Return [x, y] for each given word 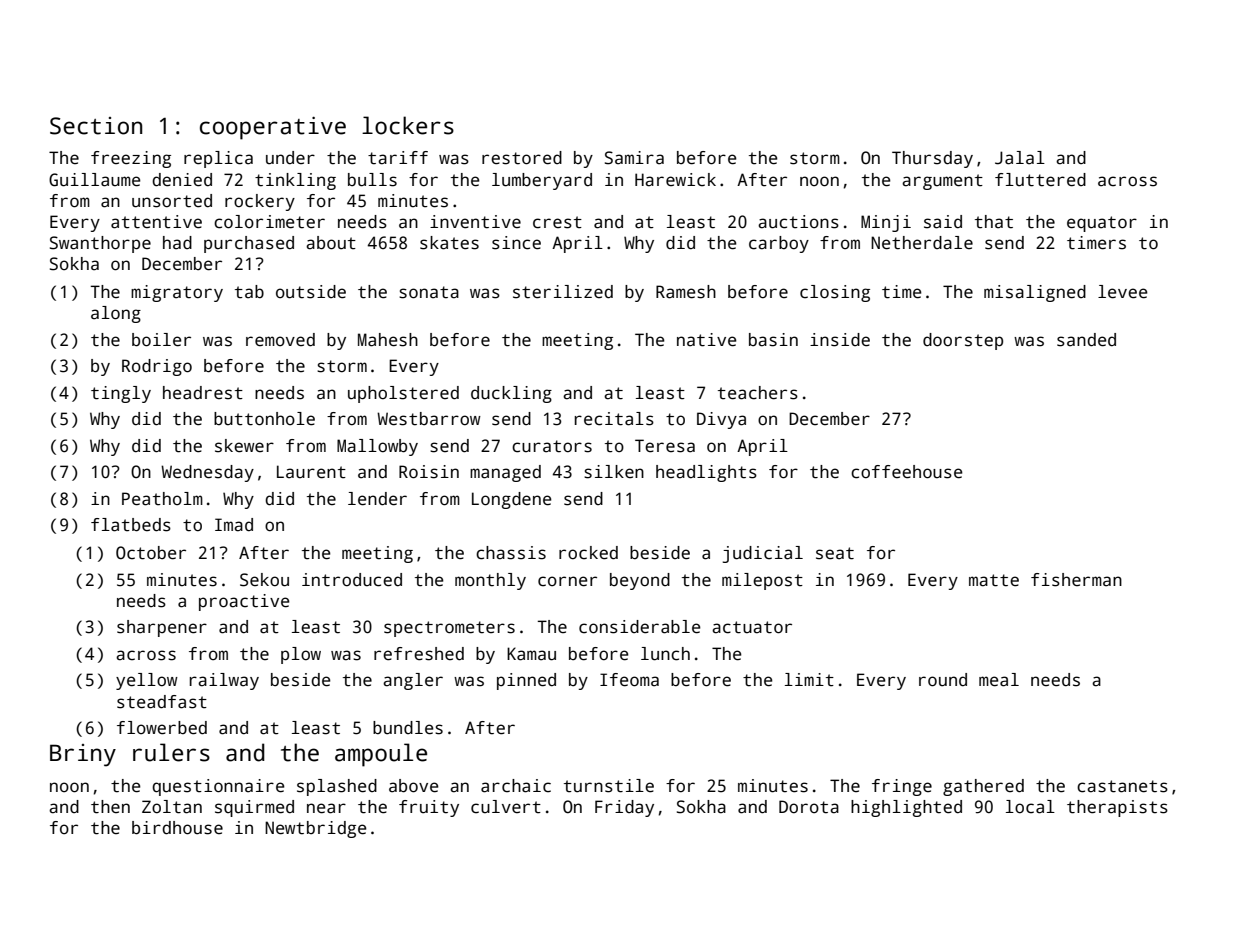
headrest [203, 393]
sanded [1086, 340]
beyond [640, 581]
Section [96, 126]
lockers [408, 125]
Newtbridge [316, 829]
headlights [706, 473]
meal [999, 680]
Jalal [1020, 158]
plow [301, 655]
